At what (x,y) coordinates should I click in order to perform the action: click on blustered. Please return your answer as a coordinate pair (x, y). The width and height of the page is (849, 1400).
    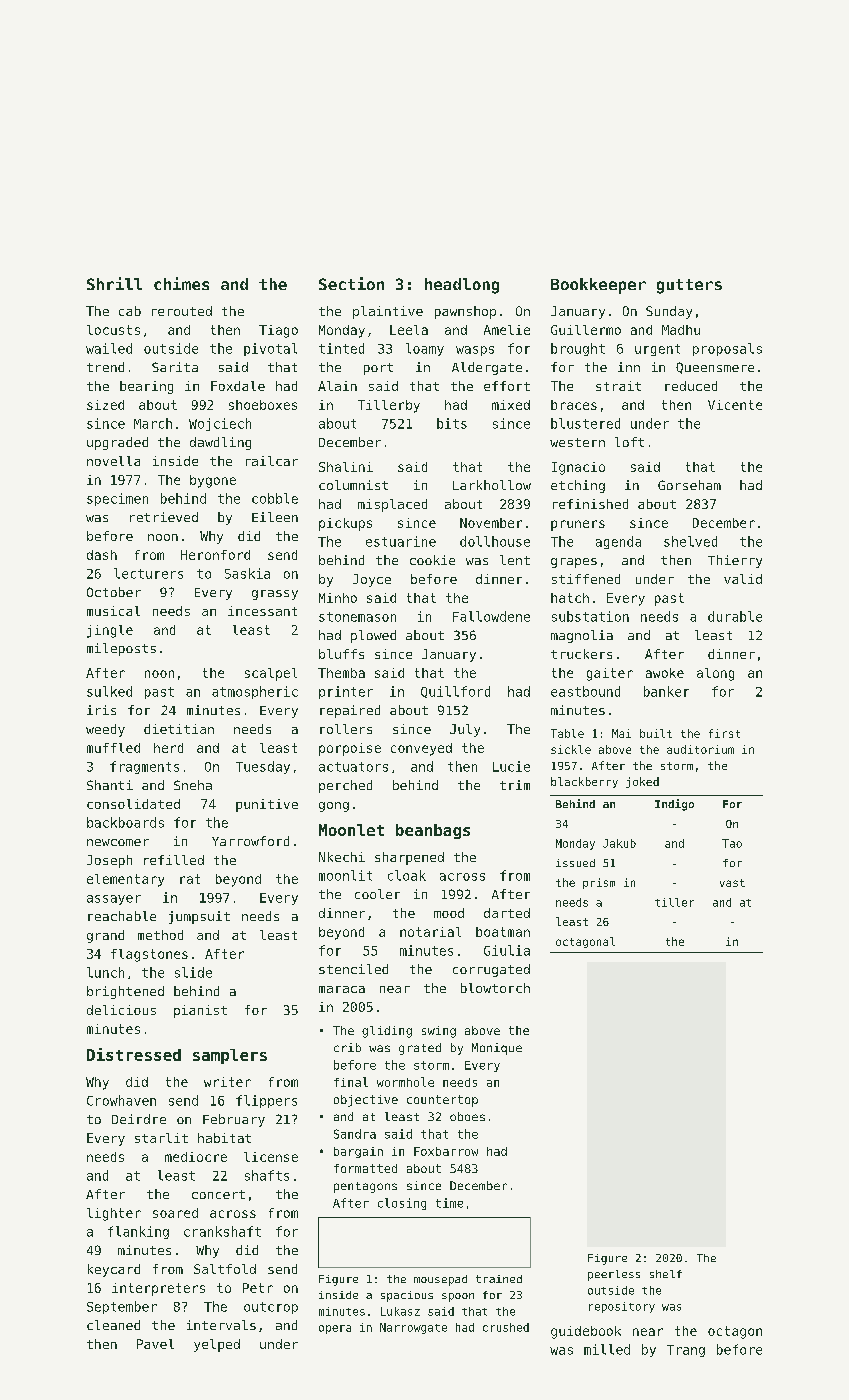
    Looking at the image, I should click on (585, 423).
